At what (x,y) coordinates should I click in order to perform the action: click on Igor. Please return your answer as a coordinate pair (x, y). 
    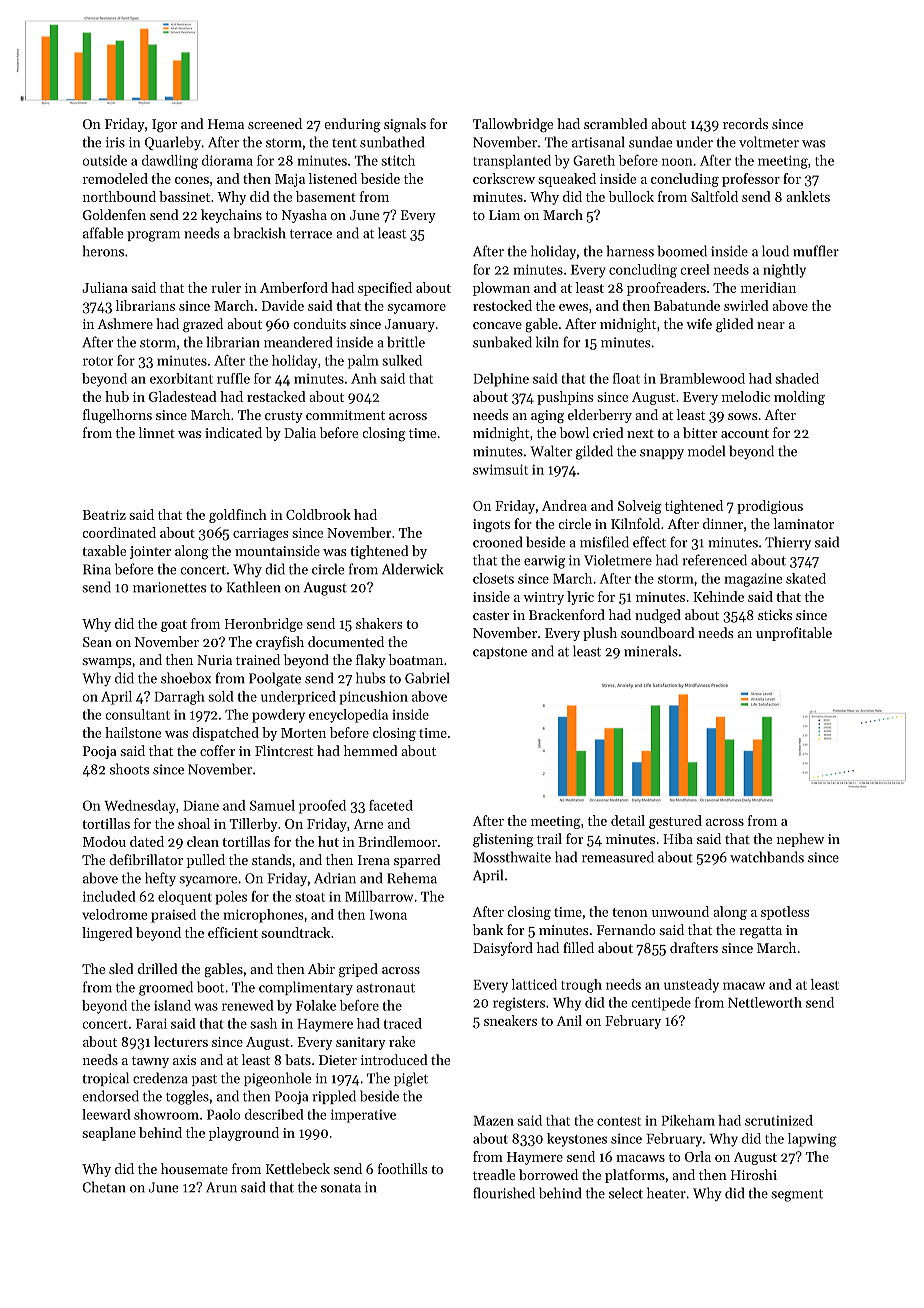
    Looking at the image, I should click on (164, 126).
